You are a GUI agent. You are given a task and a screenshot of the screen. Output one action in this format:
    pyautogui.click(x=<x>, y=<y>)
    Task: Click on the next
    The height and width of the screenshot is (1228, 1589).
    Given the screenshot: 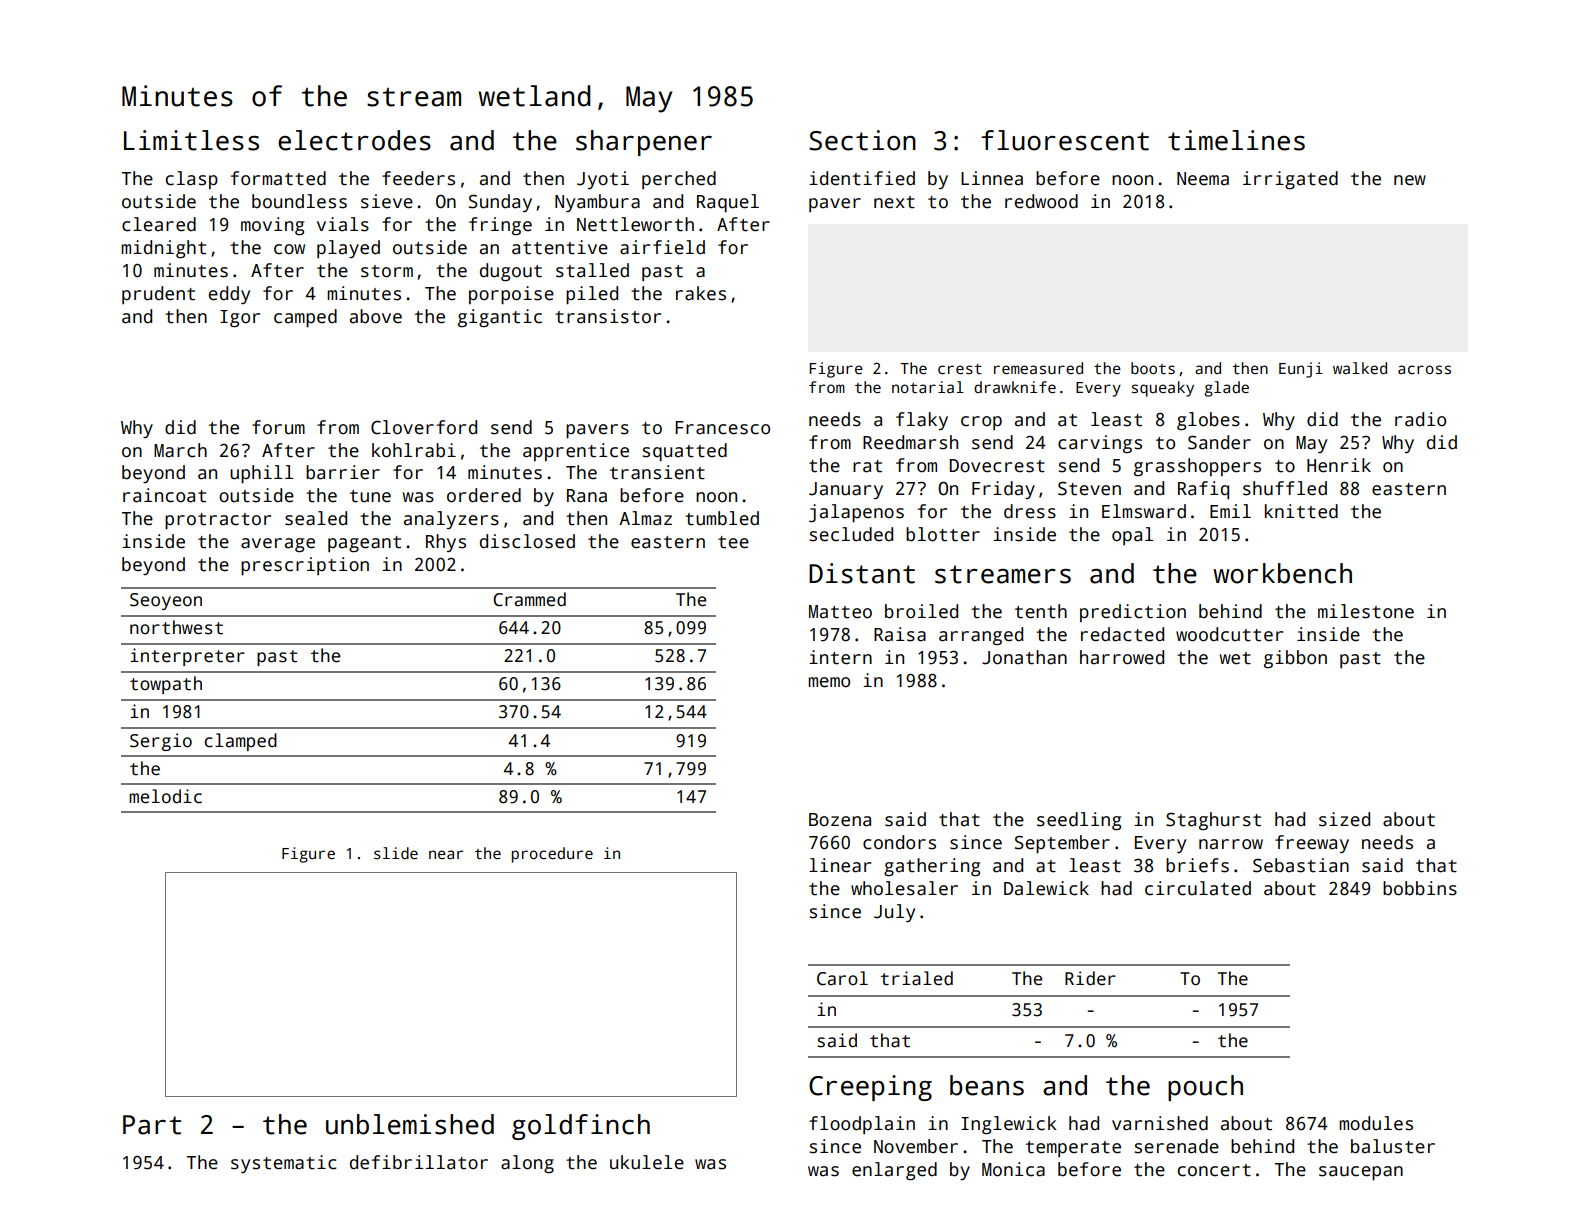 What is the action you would take?
    pyautogui.click(x=894, y=202)
